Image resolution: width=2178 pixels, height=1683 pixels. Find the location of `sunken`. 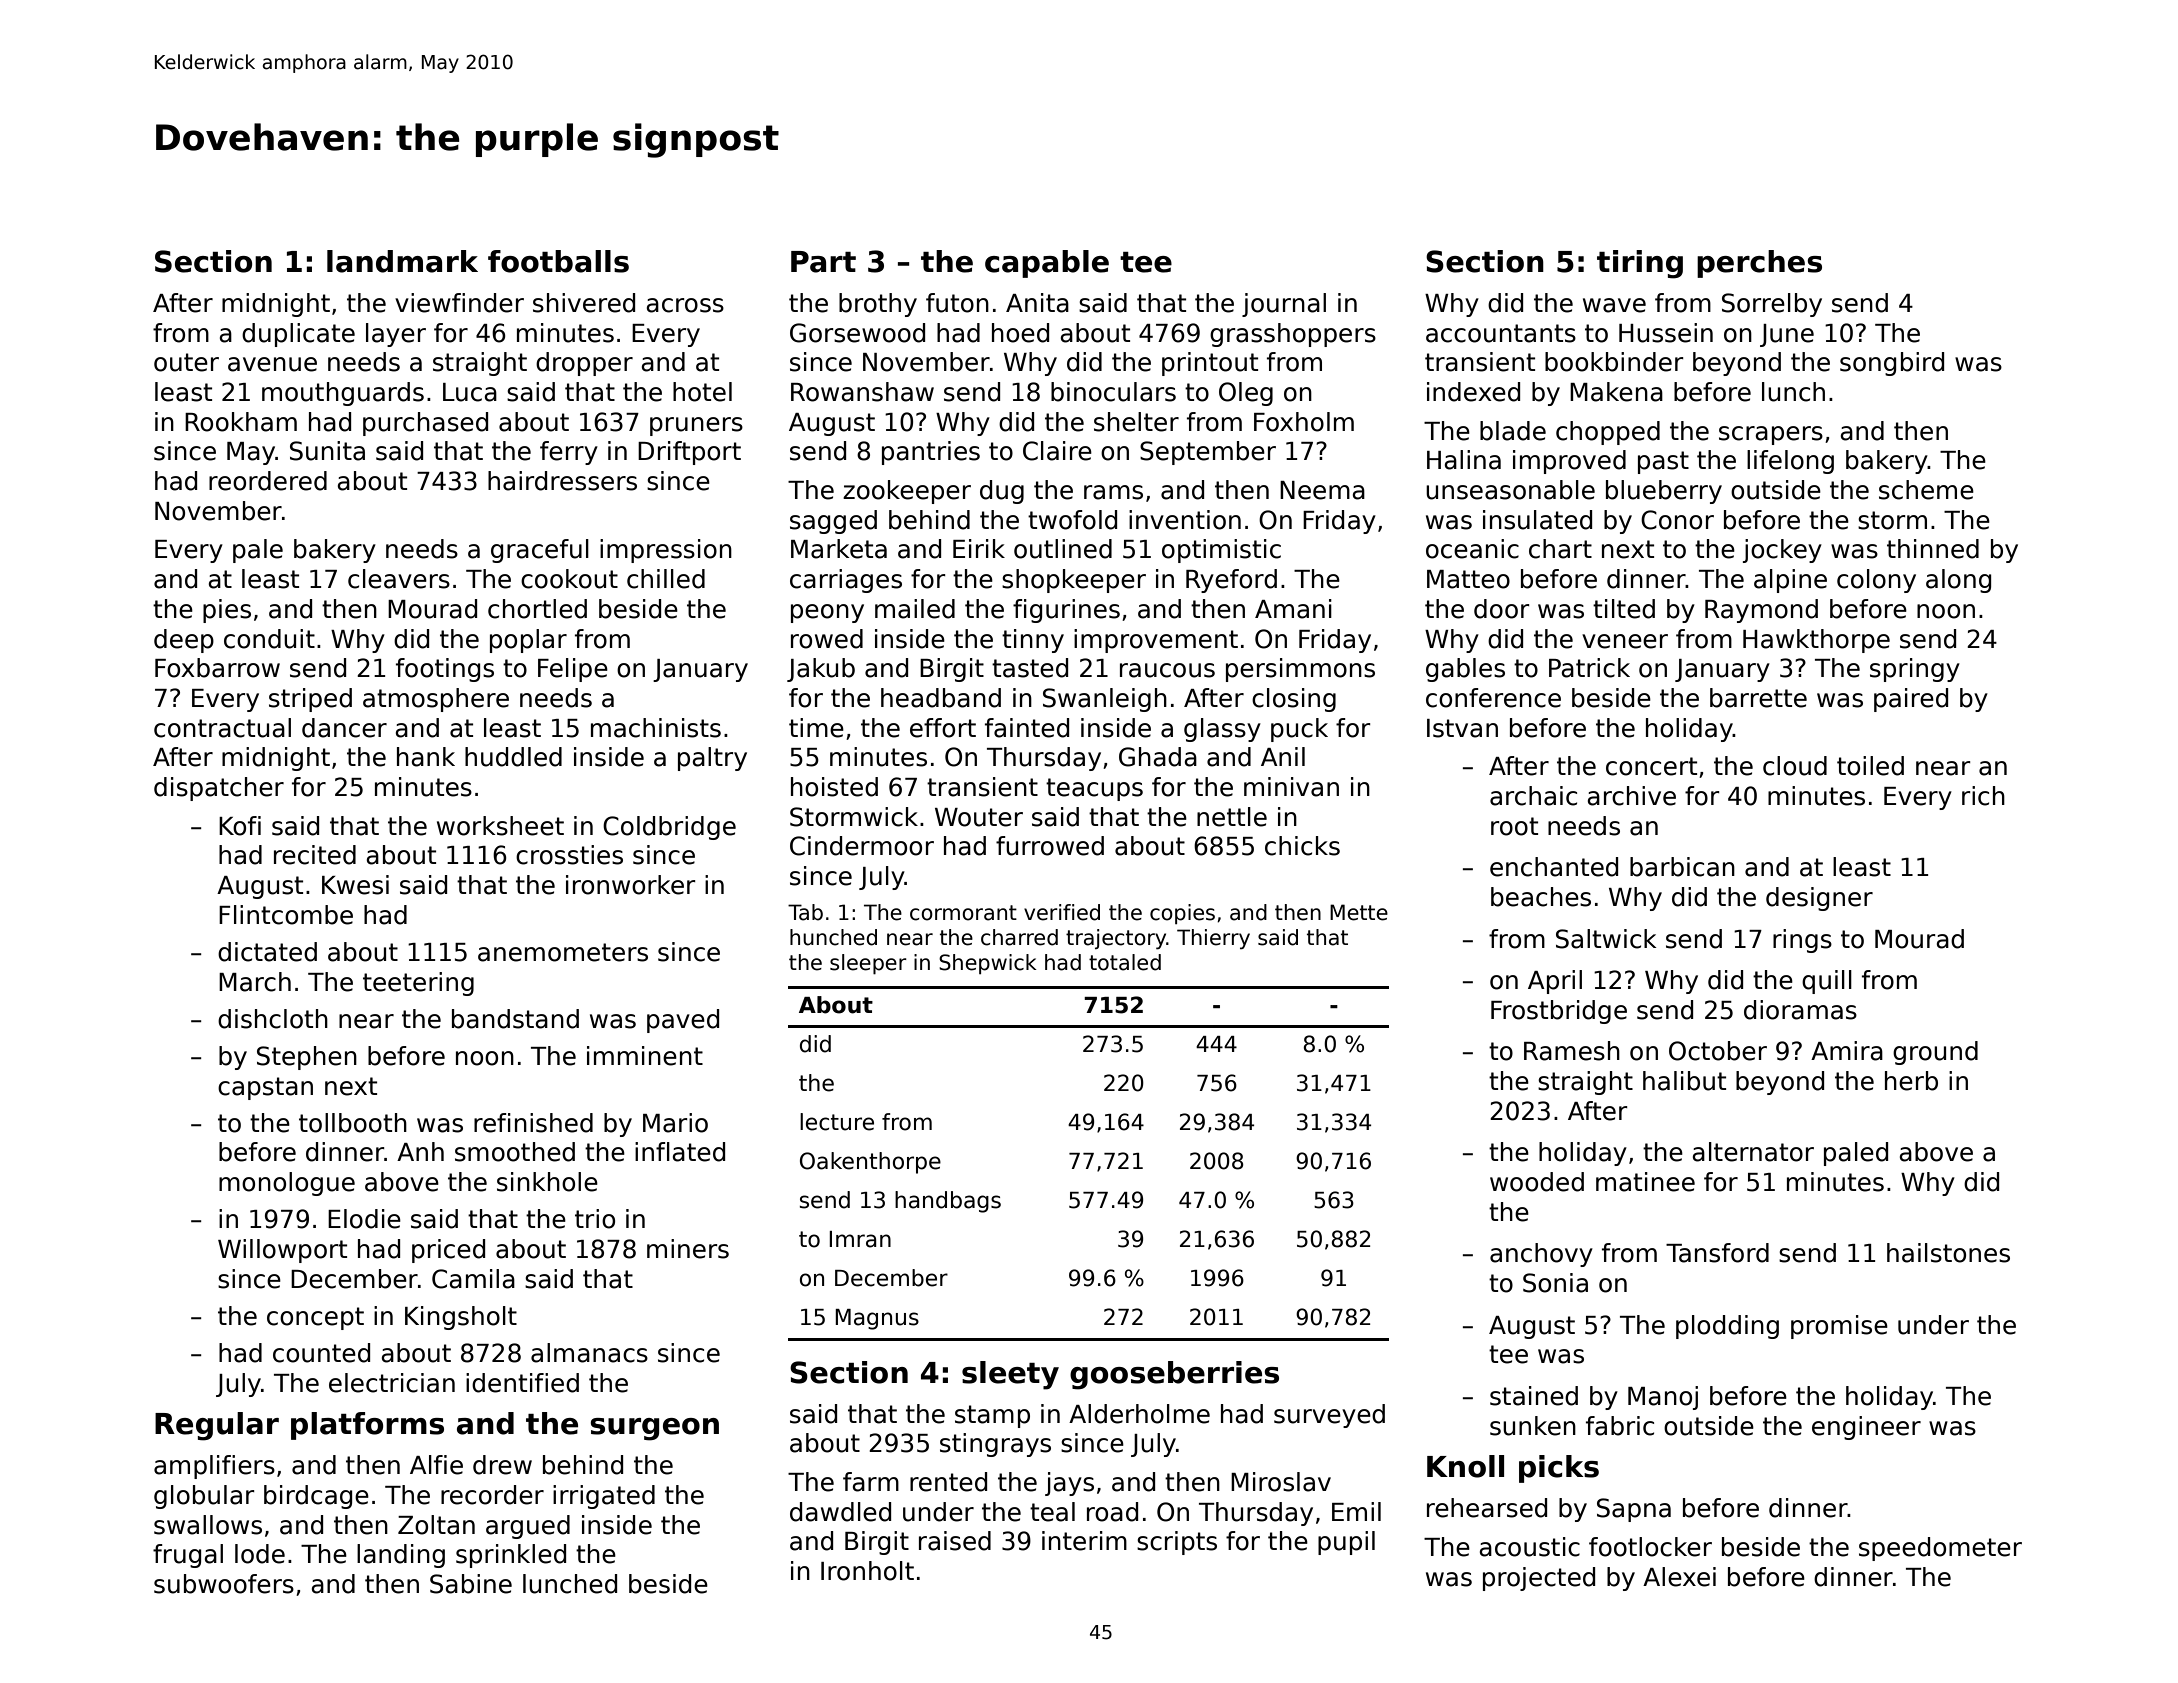

sunken is located at coordinates (1533, 1426).
